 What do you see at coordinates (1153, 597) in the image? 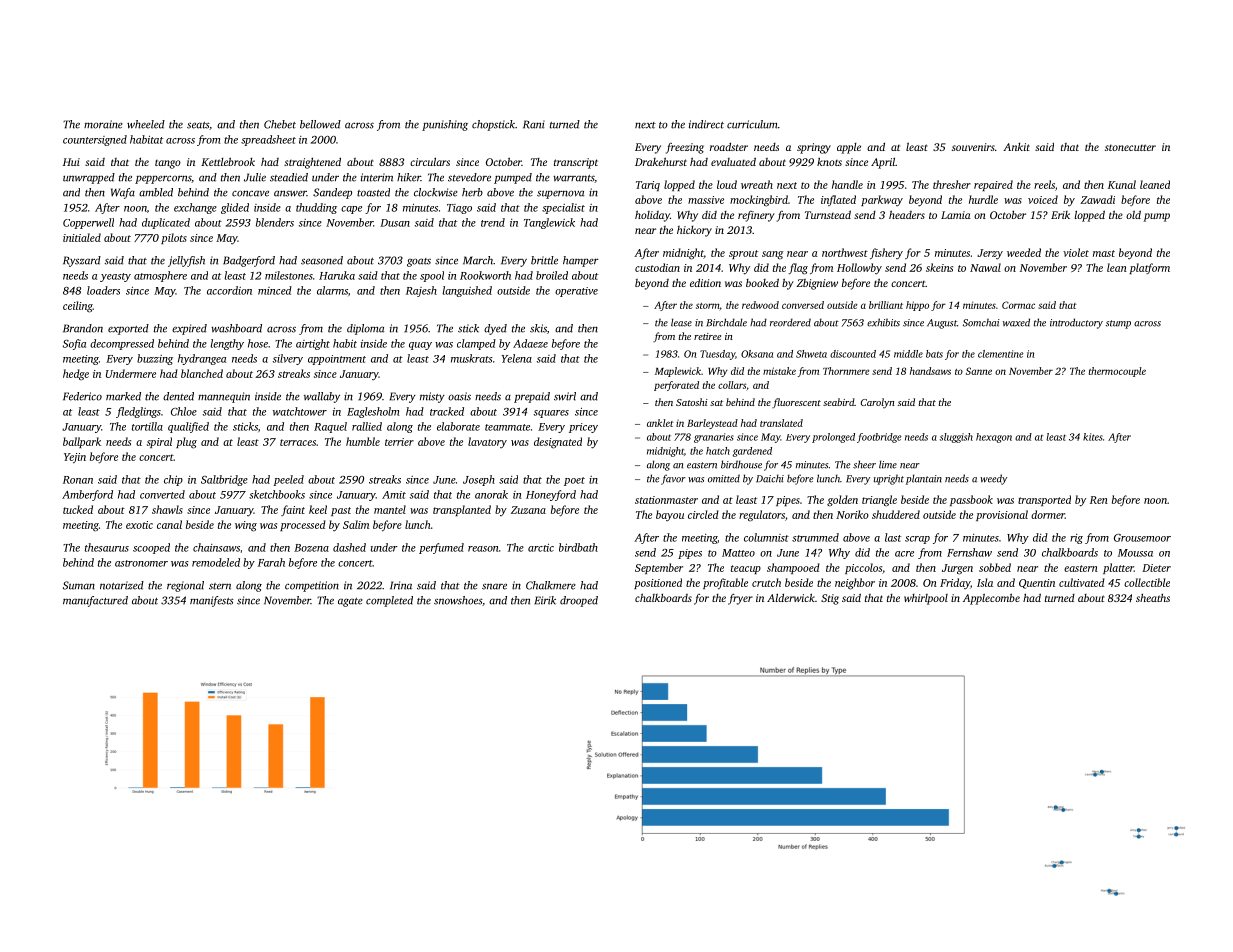
I see `sheaths` at bounding box center [1153, 597].
